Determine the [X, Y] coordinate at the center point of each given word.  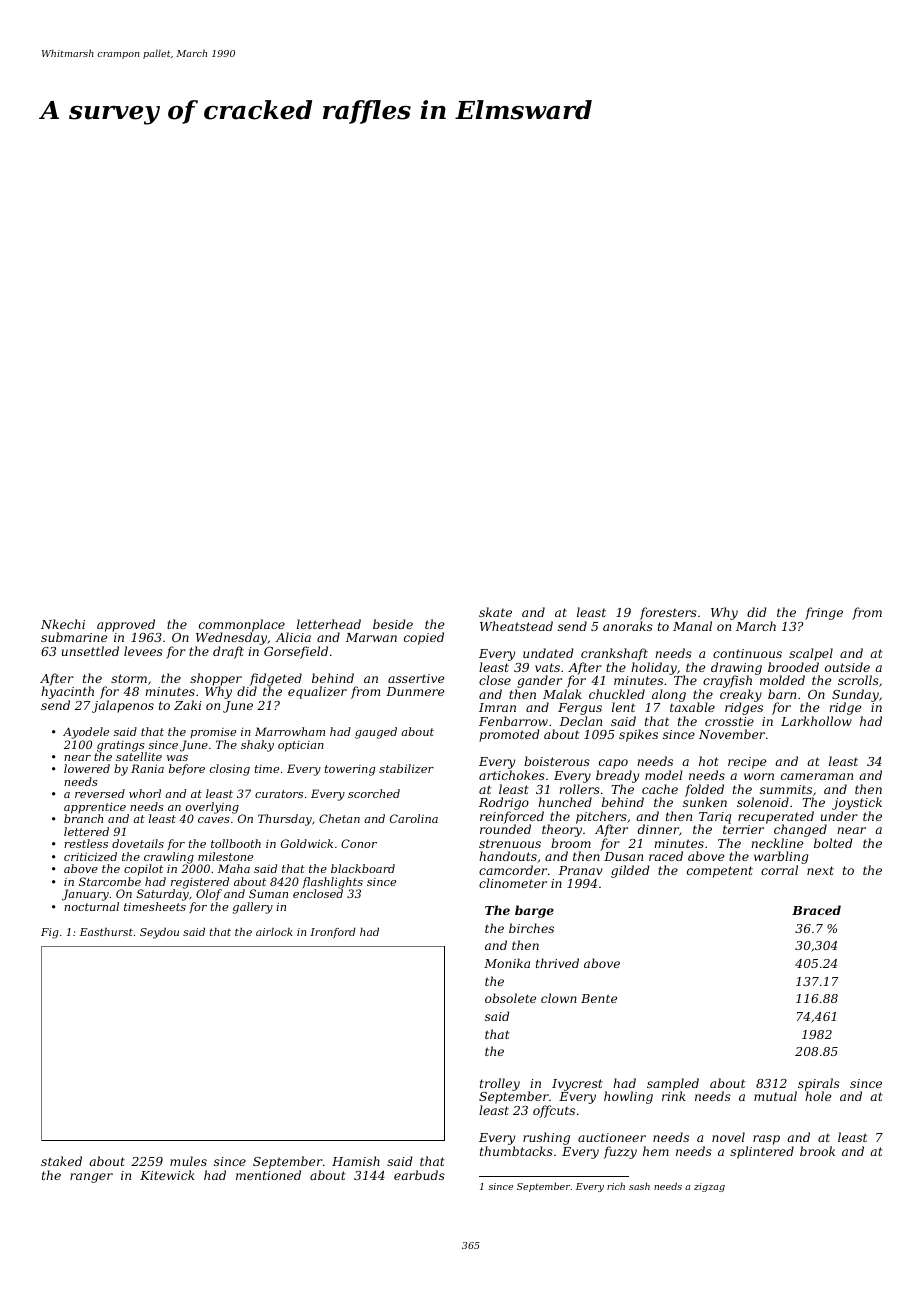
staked [61, 1161]
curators [279, 794]
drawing [736, 669]
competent [720, 872]
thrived [557, 963]
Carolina [414, 818]
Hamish [356, 1161]
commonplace [242, 626]
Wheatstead [516, 626]
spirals [818, 1085]
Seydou [159, 933]
